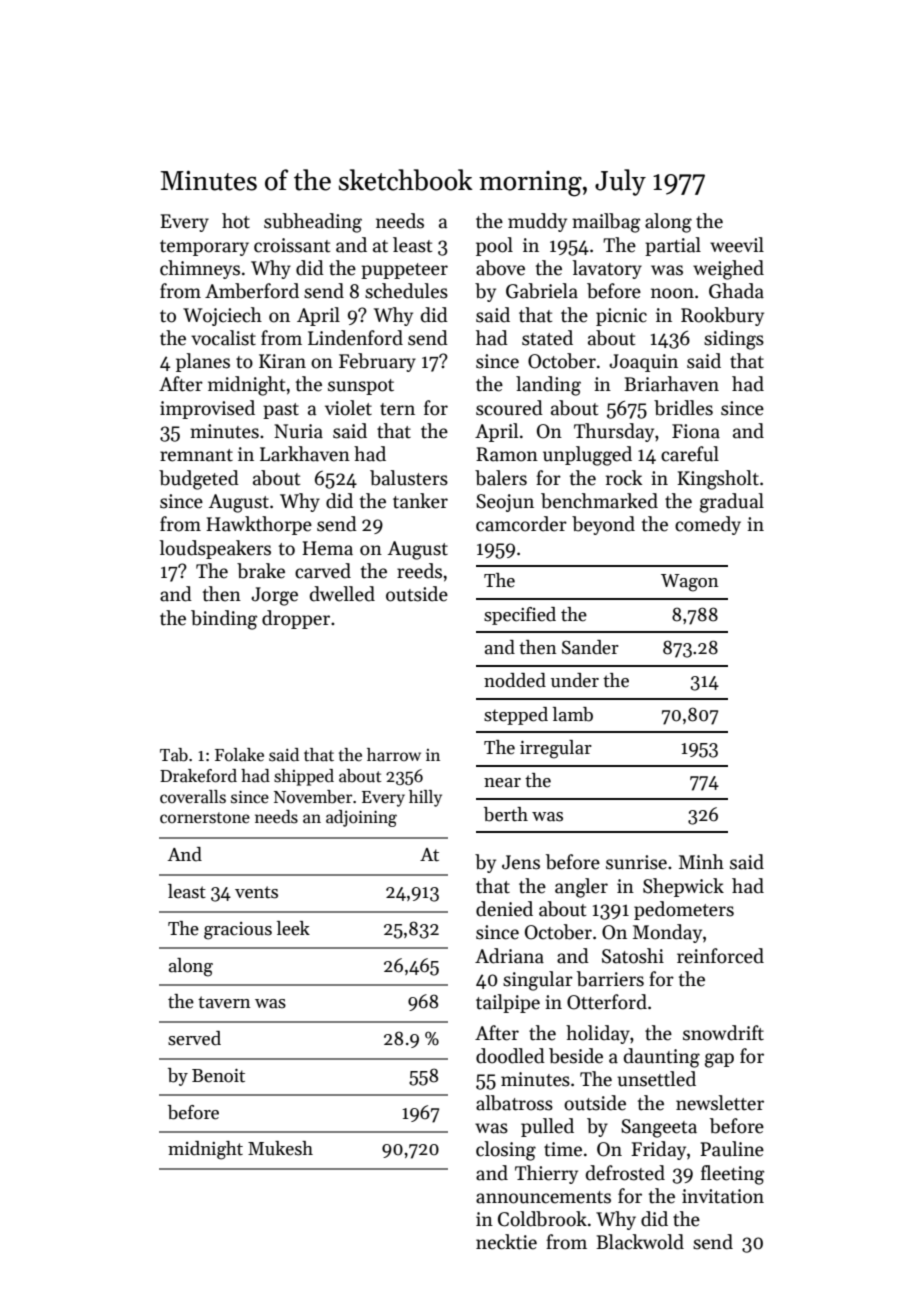 The image size is (924, 1311). Describe the element at coordinates (404, 271) in the screenshot. I see `puppeteer` at that location.
